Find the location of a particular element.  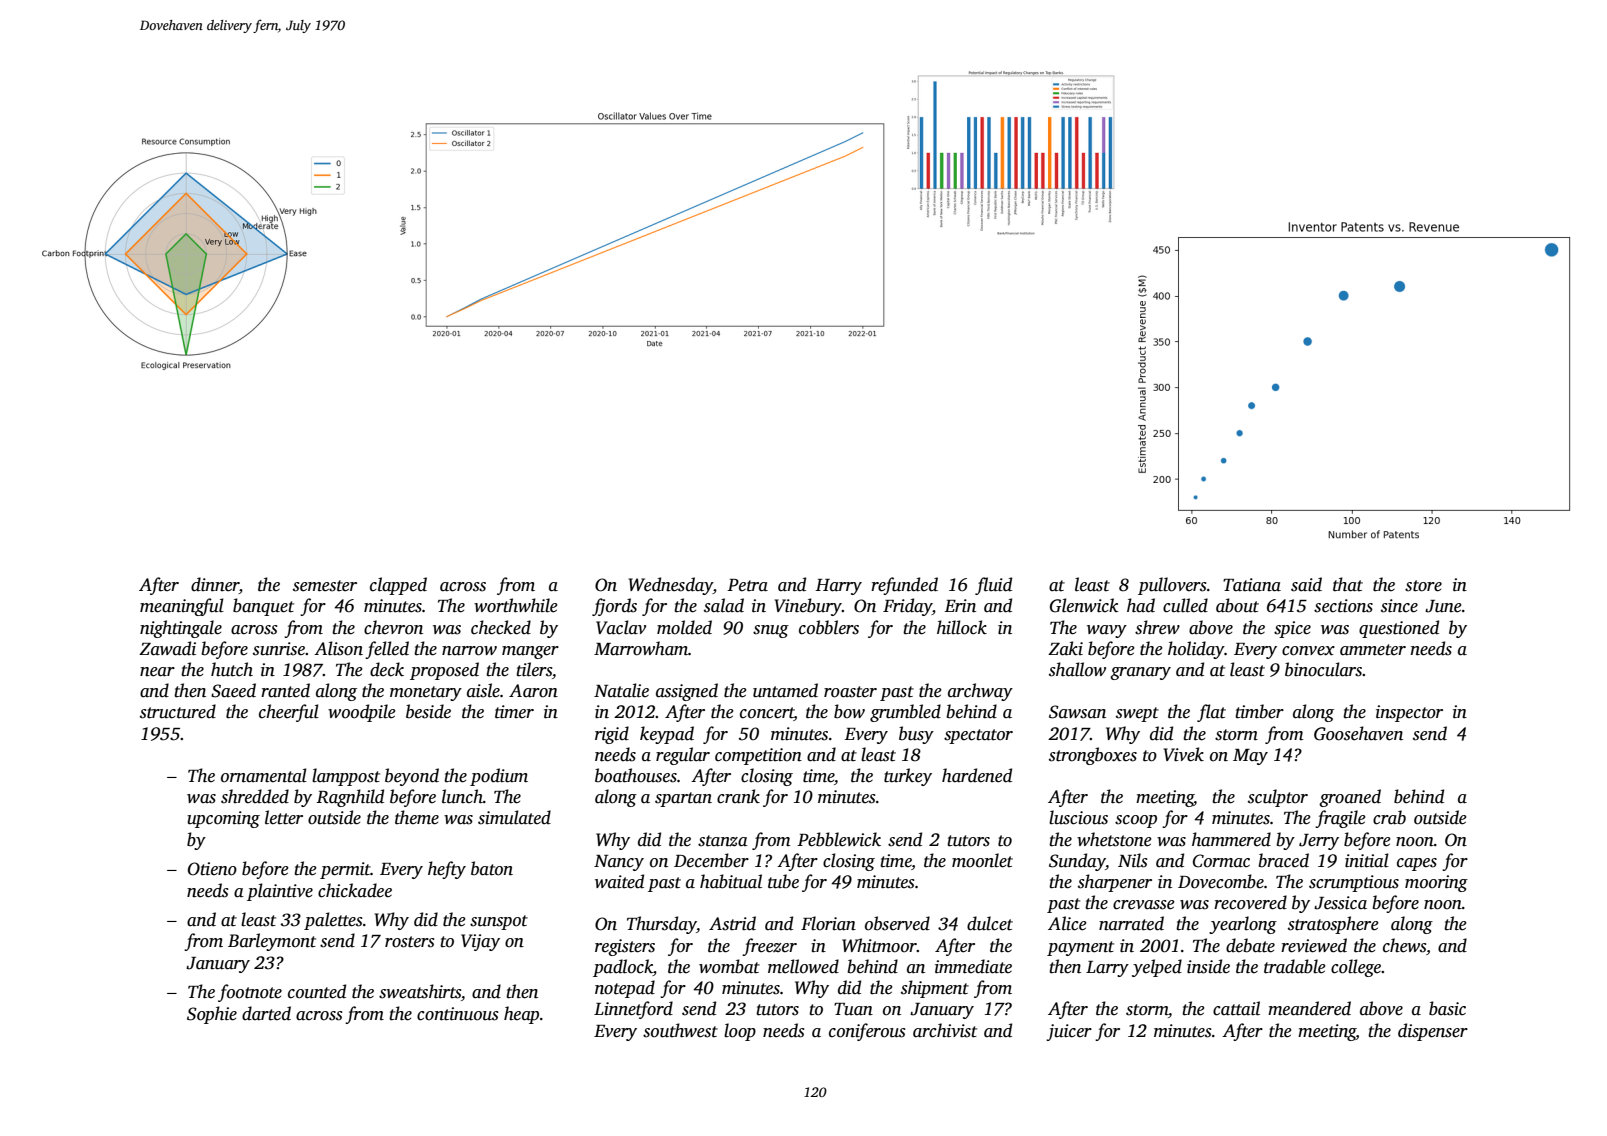

Tatiana is located at coordinates (1252, 585).
